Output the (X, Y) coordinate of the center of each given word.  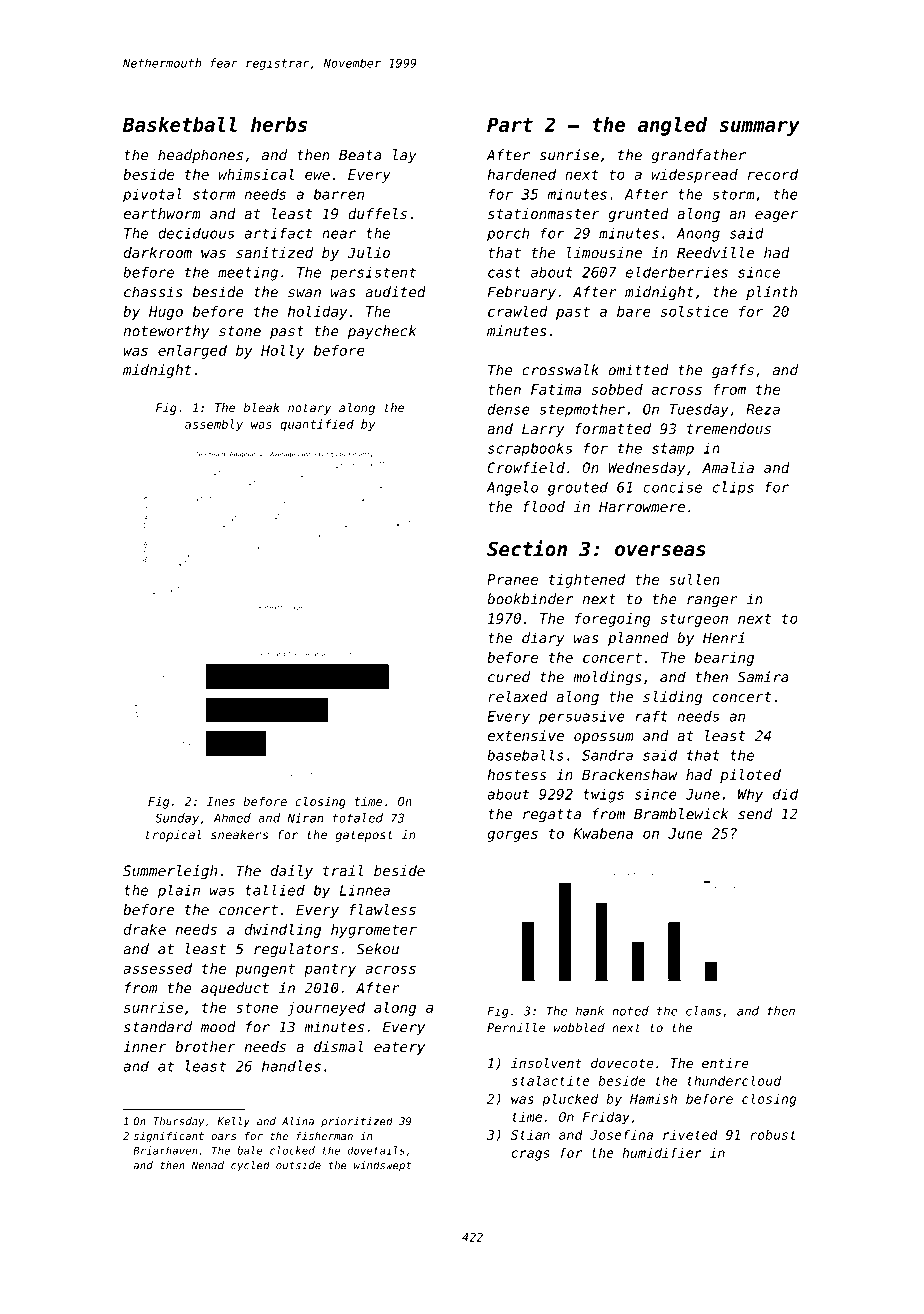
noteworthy (166, 332)
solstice (694, 311)
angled (672, 126)
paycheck (382, 332)
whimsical (256, 174)
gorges (512, 836)
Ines (221, 801)
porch (508, 234)
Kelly (233, 1122)
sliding (672, 698)
